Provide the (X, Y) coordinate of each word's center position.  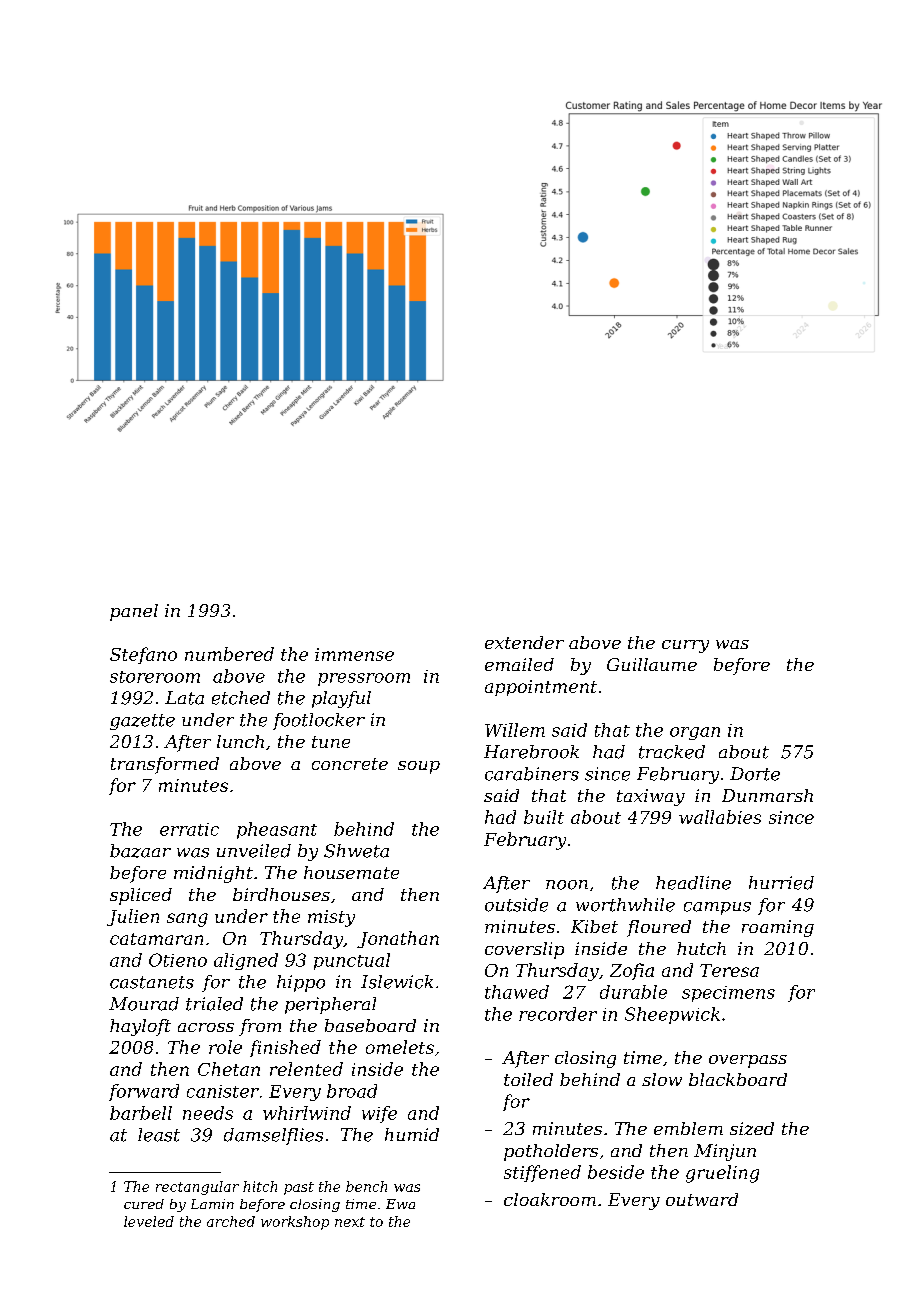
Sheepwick (672, 1015)
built (544, 817)
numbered (229, 654)
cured (144, 1204)
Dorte (755, 774)
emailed (519, 664)
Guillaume (652, 664)
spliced (141, 896)
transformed (165, 765)
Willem (515, 730)
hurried (781, 883)
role (225, 1047)
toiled (528, 1079)
